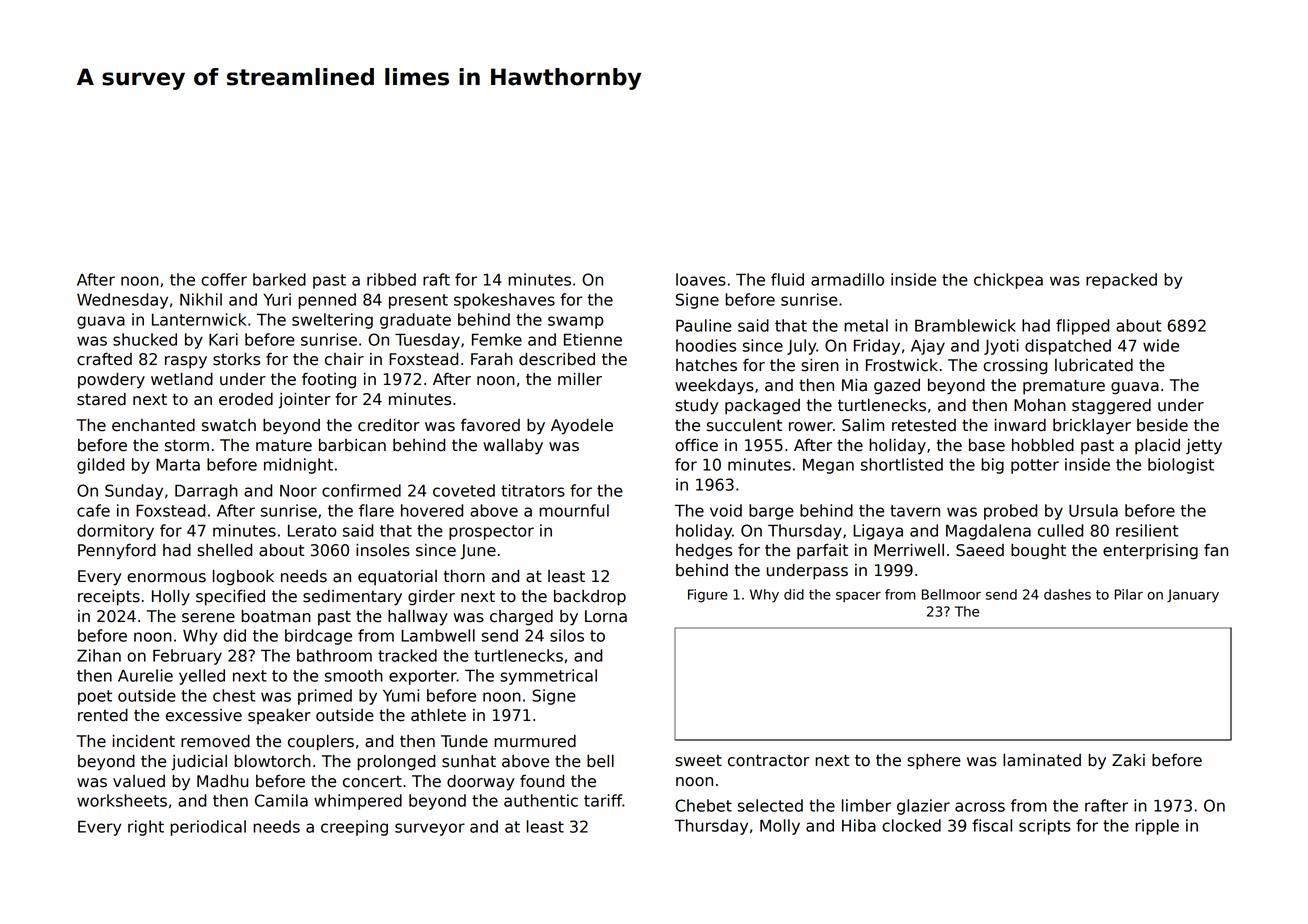  Describe the element at coordinates (187, 446) in the page. I see `storm` at that location.
